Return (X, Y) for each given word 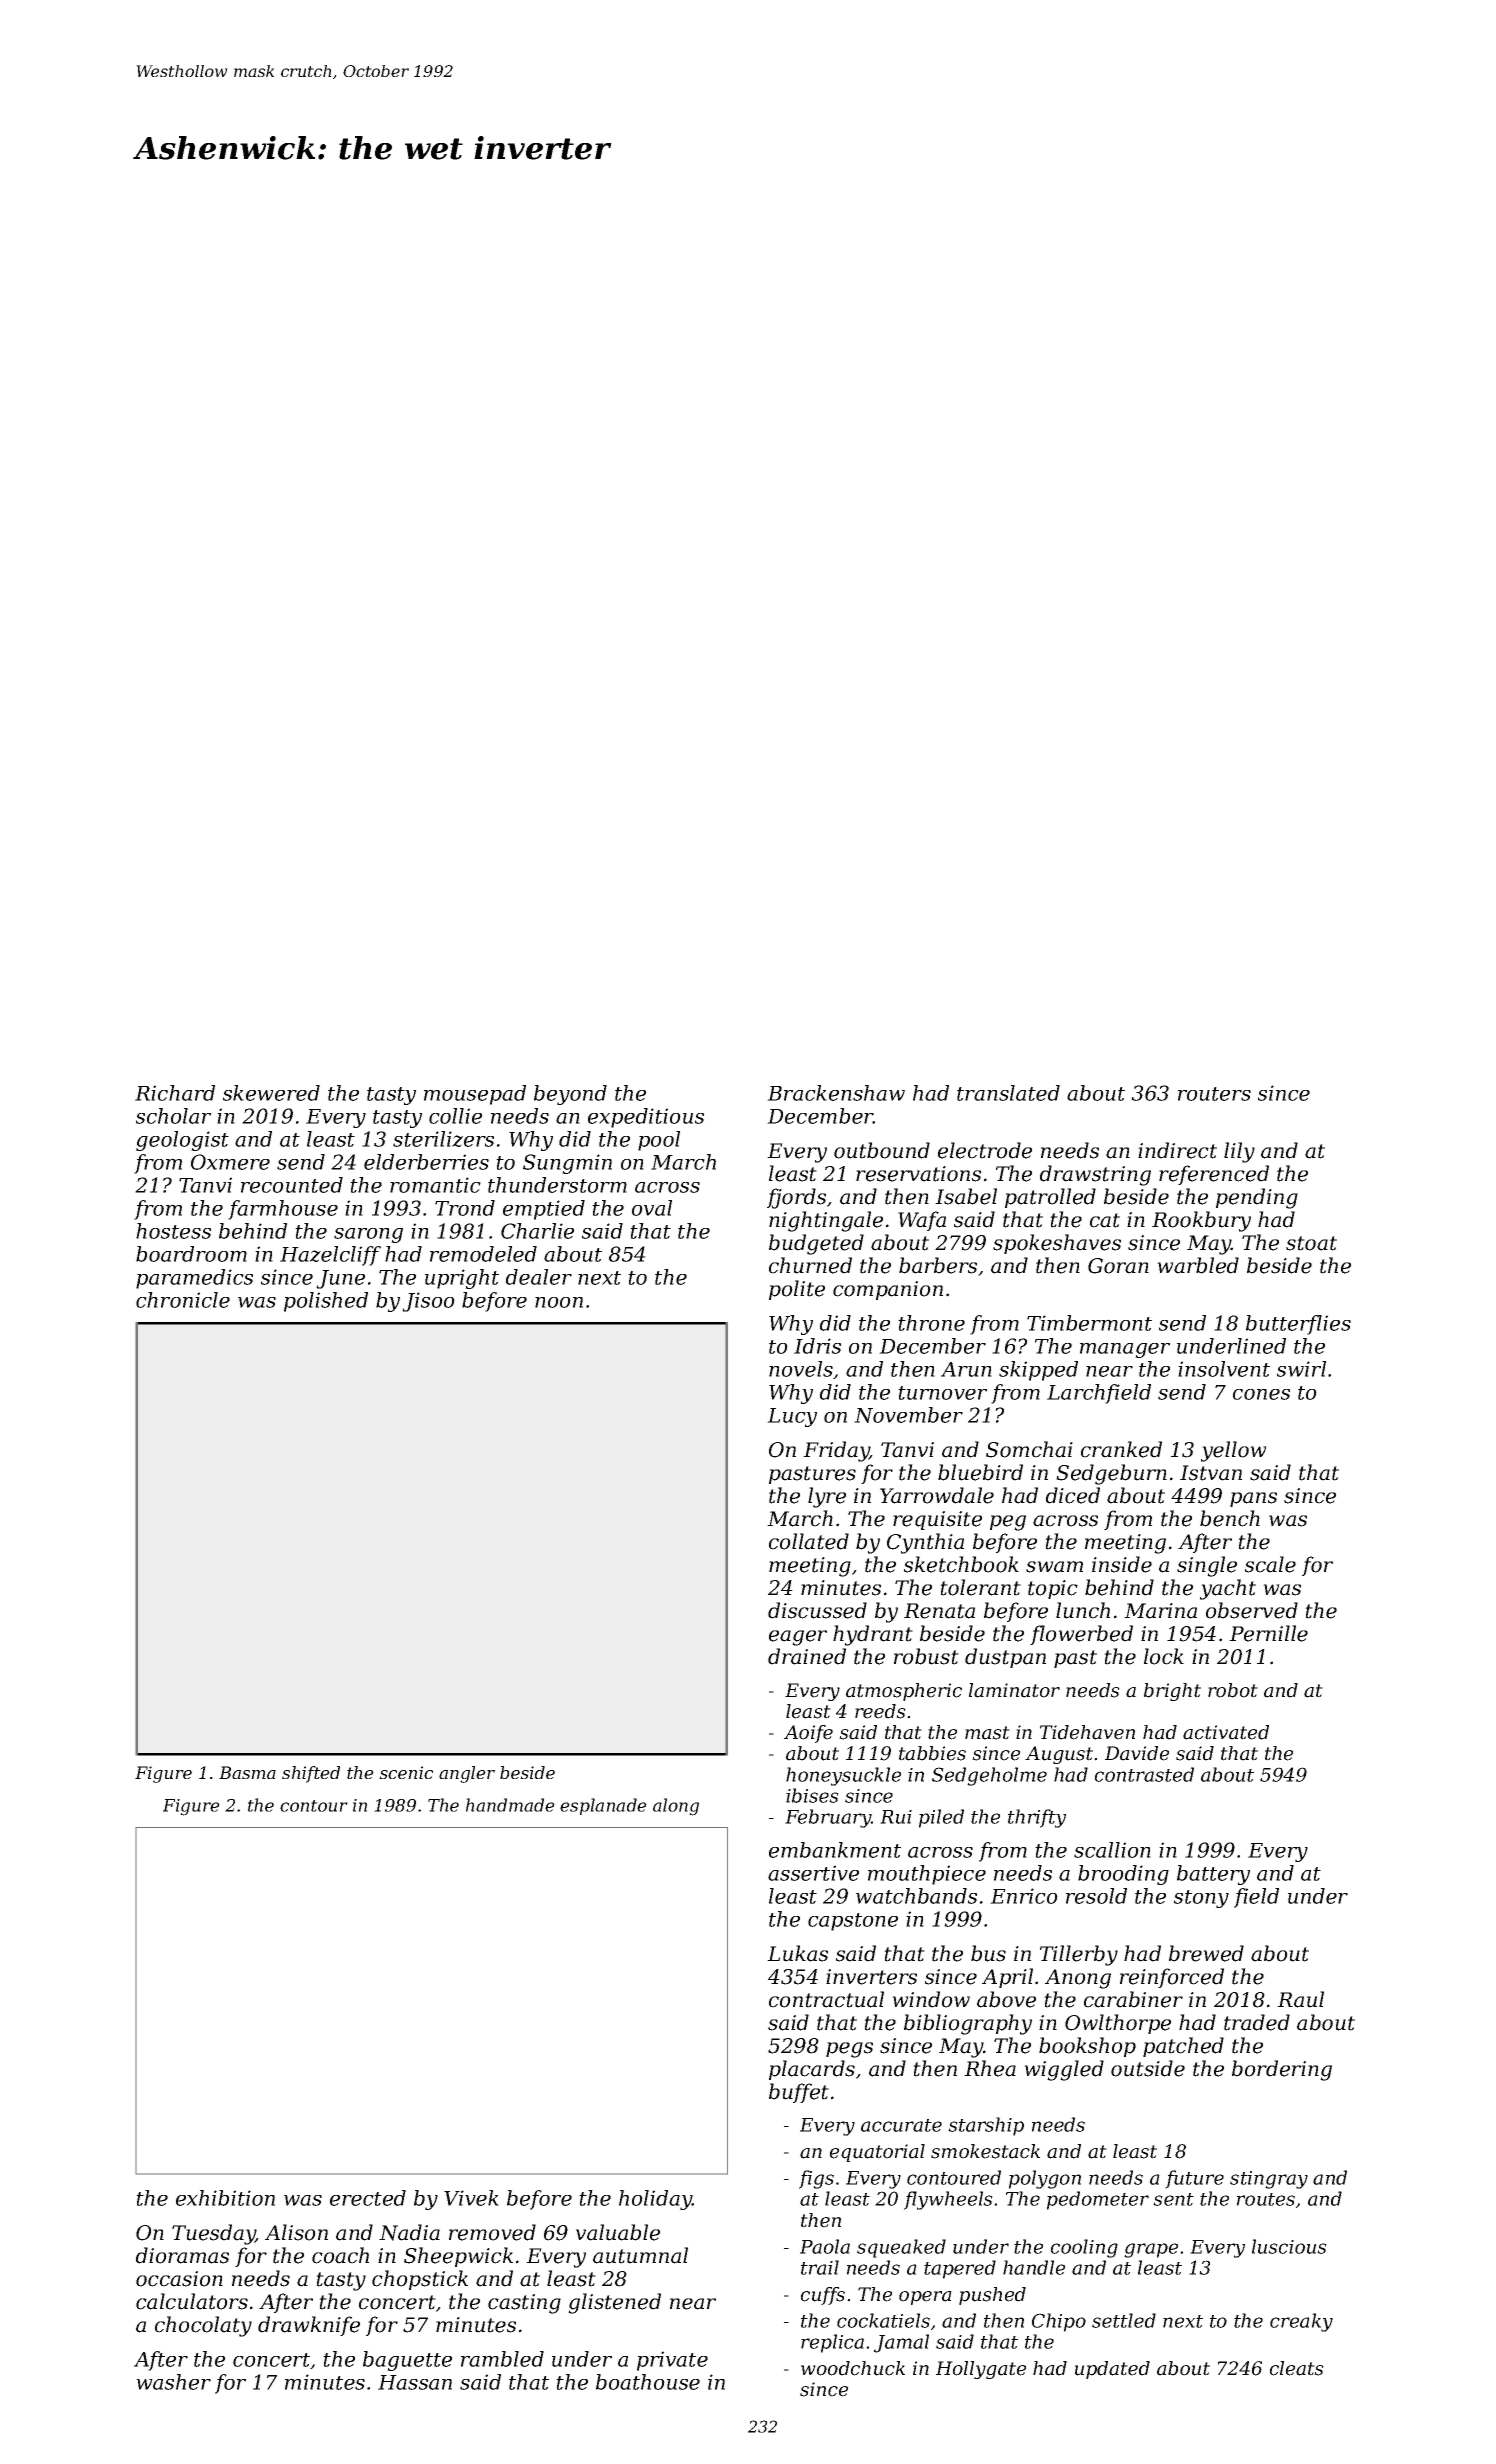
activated (1226, 1732)
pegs (849, 2050)
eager (798, 1638)
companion (888, 1290)
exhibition (225, 2198)
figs (816, 2179)
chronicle (183, 1300)
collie (455, 1116)
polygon (1045, 2179)
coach (340, 2255)
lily (1239, 1152)
